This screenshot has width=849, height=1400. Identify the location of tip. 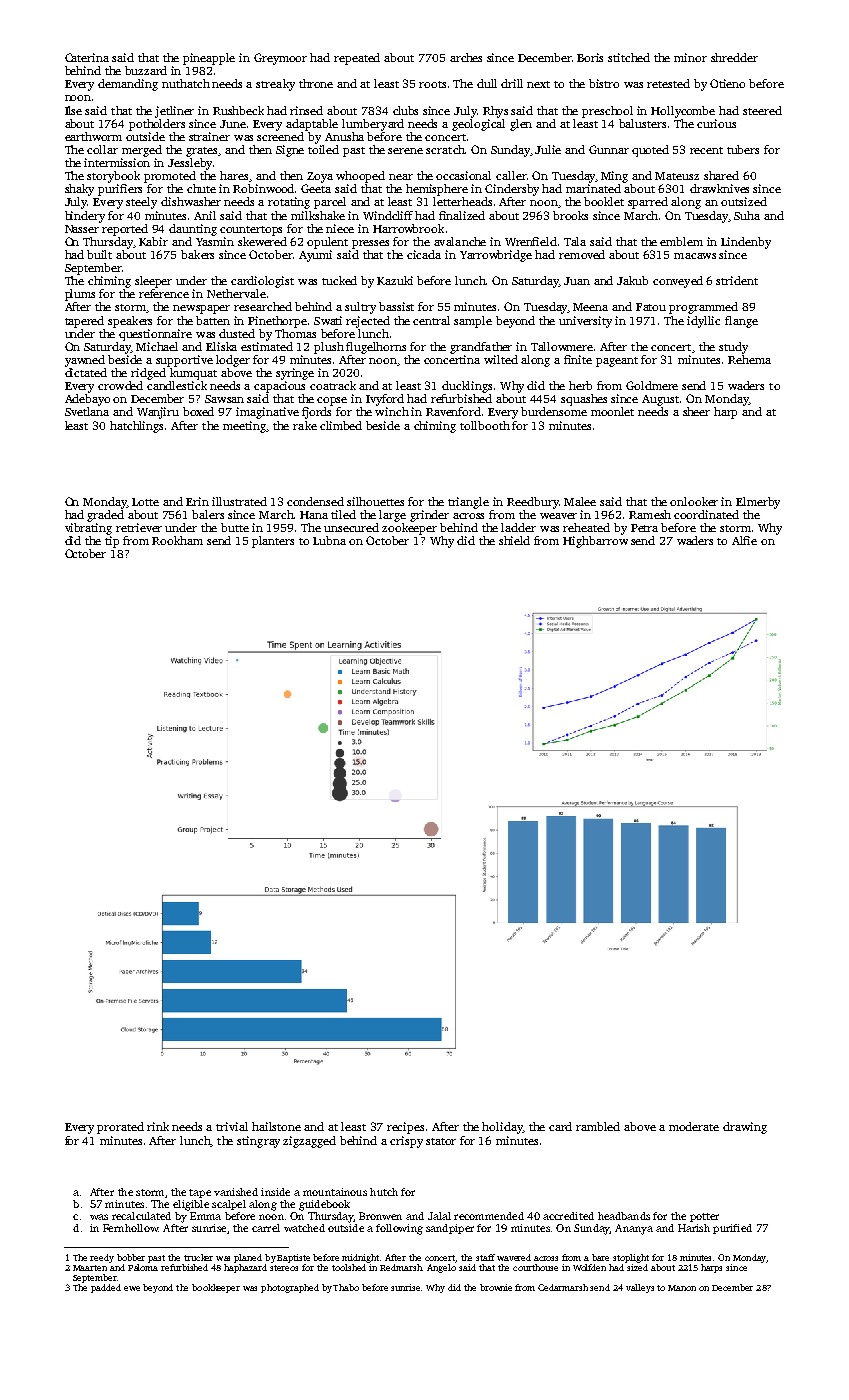
(112, 542).
